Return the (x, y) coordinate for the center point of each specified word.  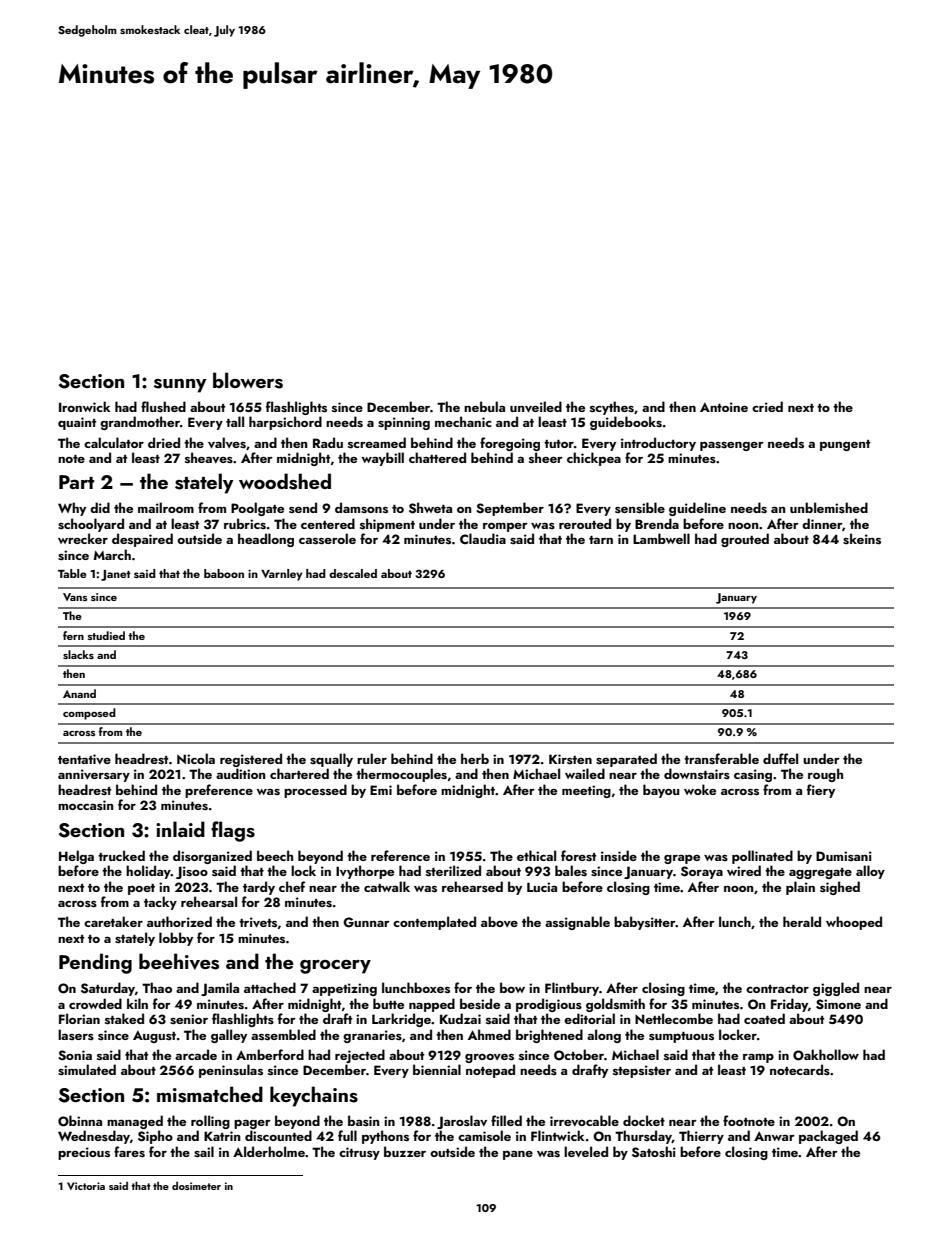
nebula (484, 406)
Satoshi (654, 1152)
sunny (180, 386)
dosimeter (196, 1186)
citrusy (359, 1153)
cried (767, 406)
